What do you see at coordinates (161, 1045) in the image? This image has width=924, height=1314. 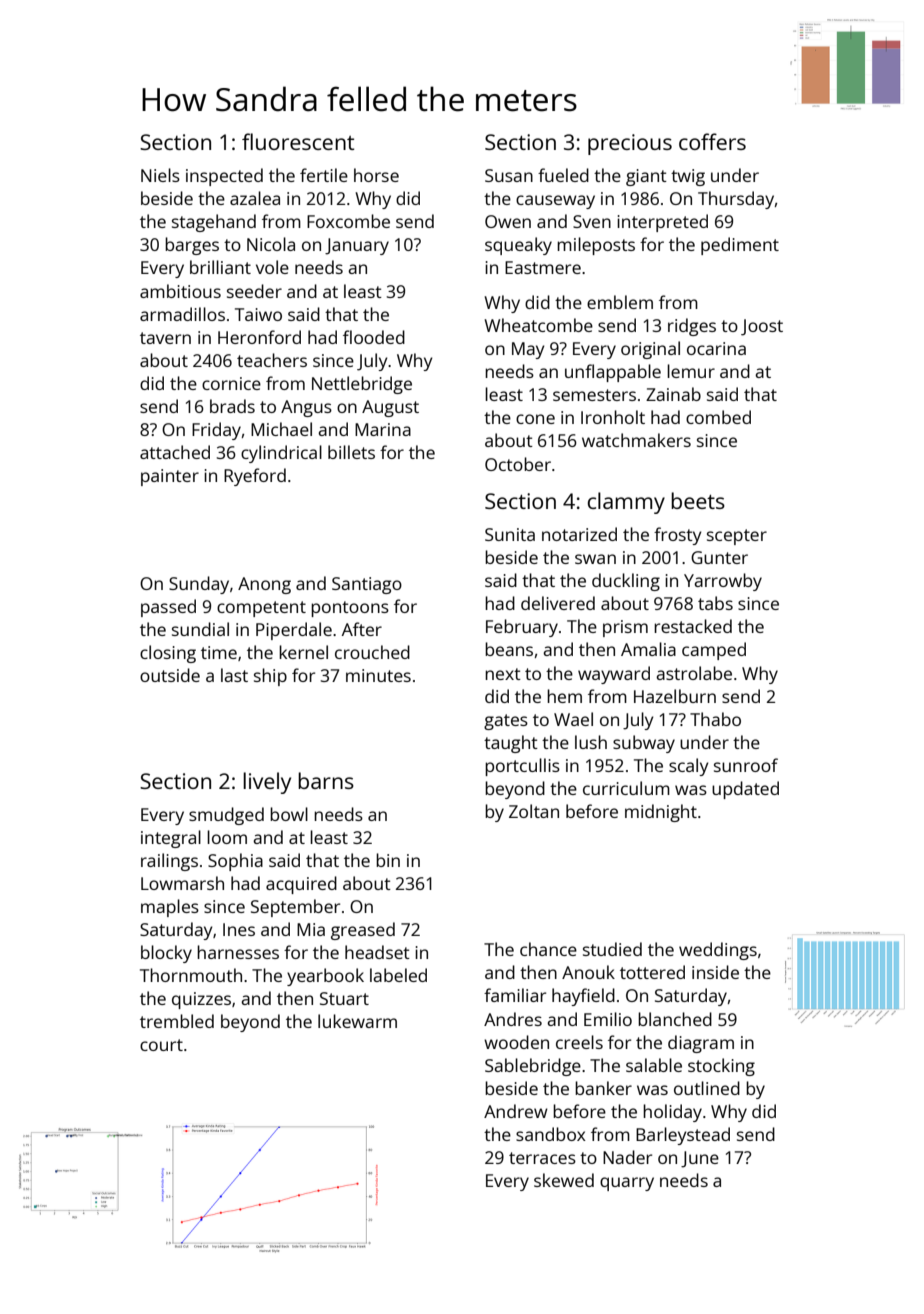 I see `court` at bounding box center [161, 1045].
